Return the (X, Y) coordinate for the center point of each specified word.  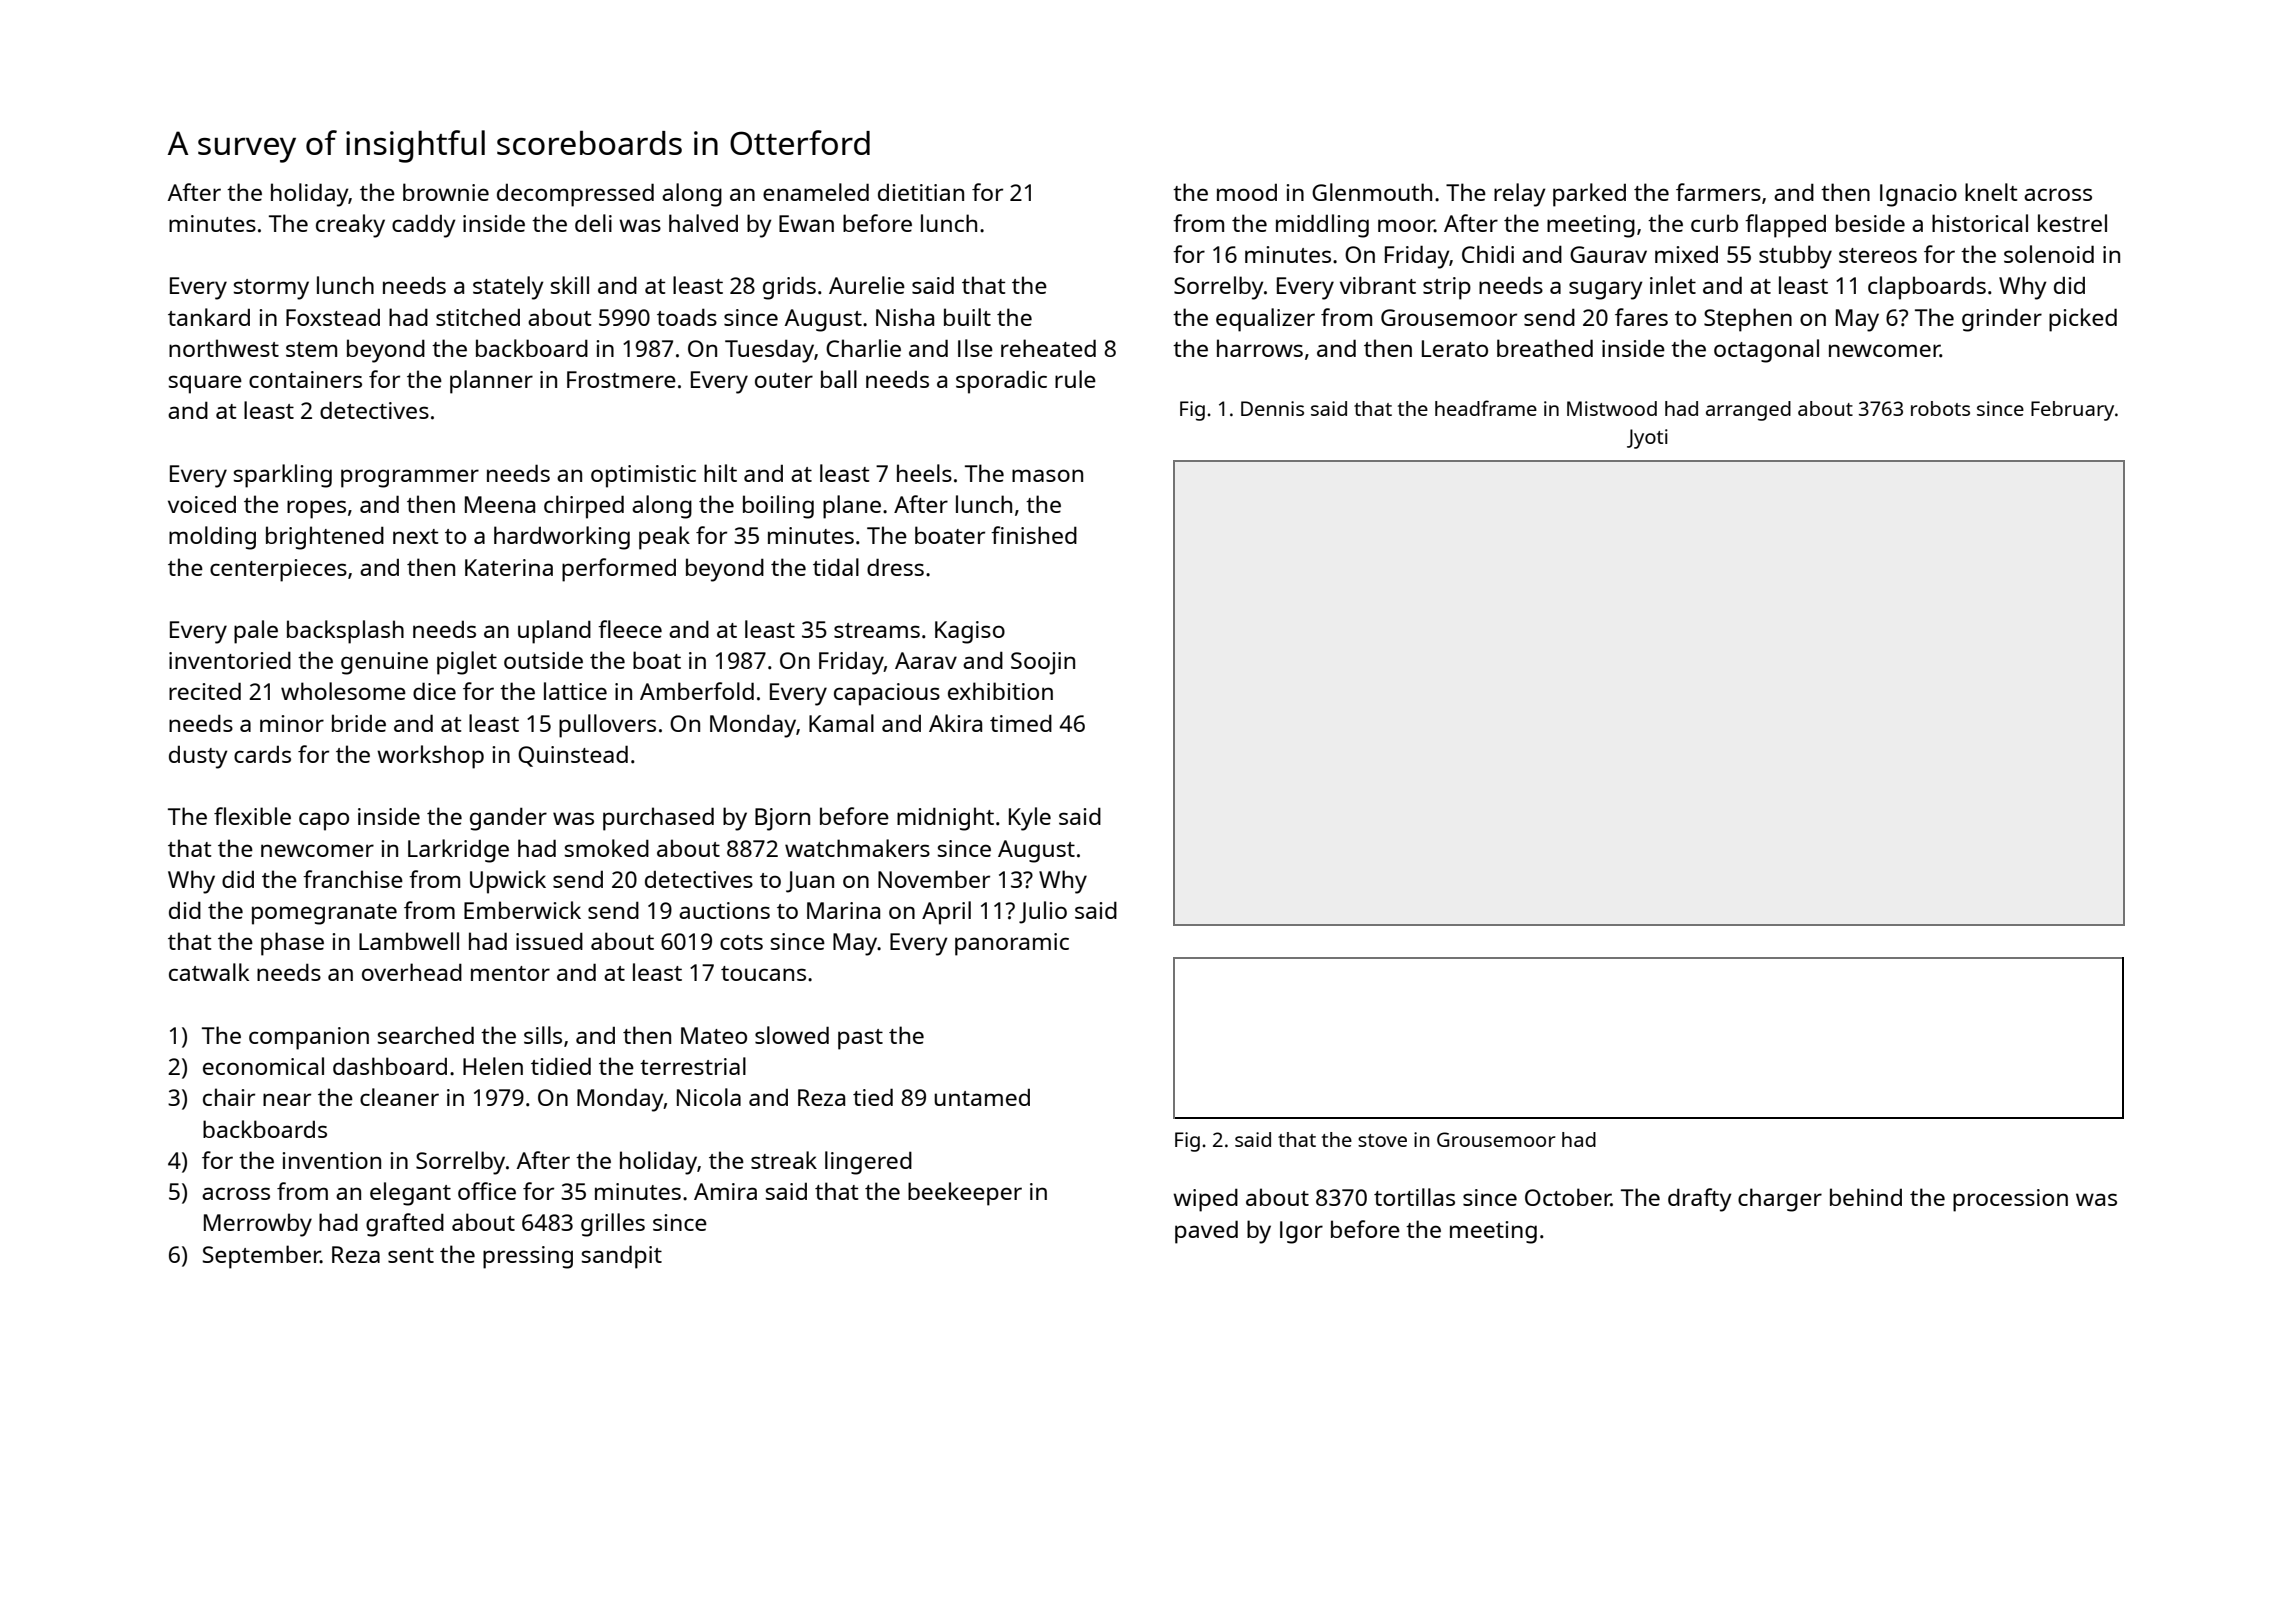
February (2072, 411)
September (262, 1257)
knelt (1991, 192)
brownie (446, 192)
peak (664, 538)
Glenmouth (1372, 192)
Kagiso (970, 632)
